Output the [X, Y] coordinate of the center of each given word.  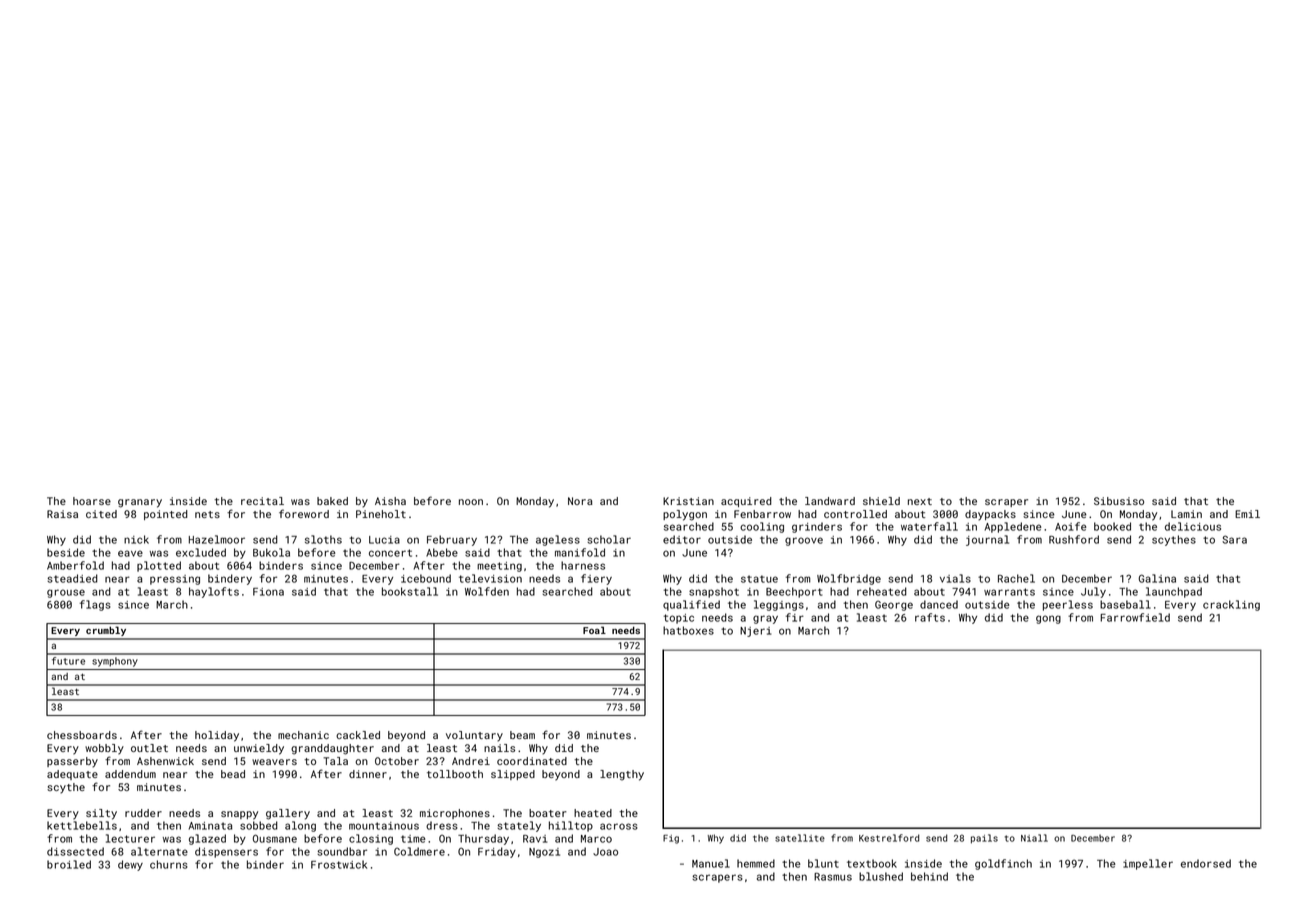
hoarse [92, 501]
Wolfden [487, 591]
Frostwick [339, 864]
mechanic [303, 735]
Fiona [268, 592]
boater [548, 813]
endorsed [1206, 863]
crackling [1231, 605]
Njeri [756, 632]
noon [471, 502]
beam [522, 735]
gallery [288, 814]
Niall [1034, 838]
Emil [1247, 514]
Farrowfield [1135, 617]
